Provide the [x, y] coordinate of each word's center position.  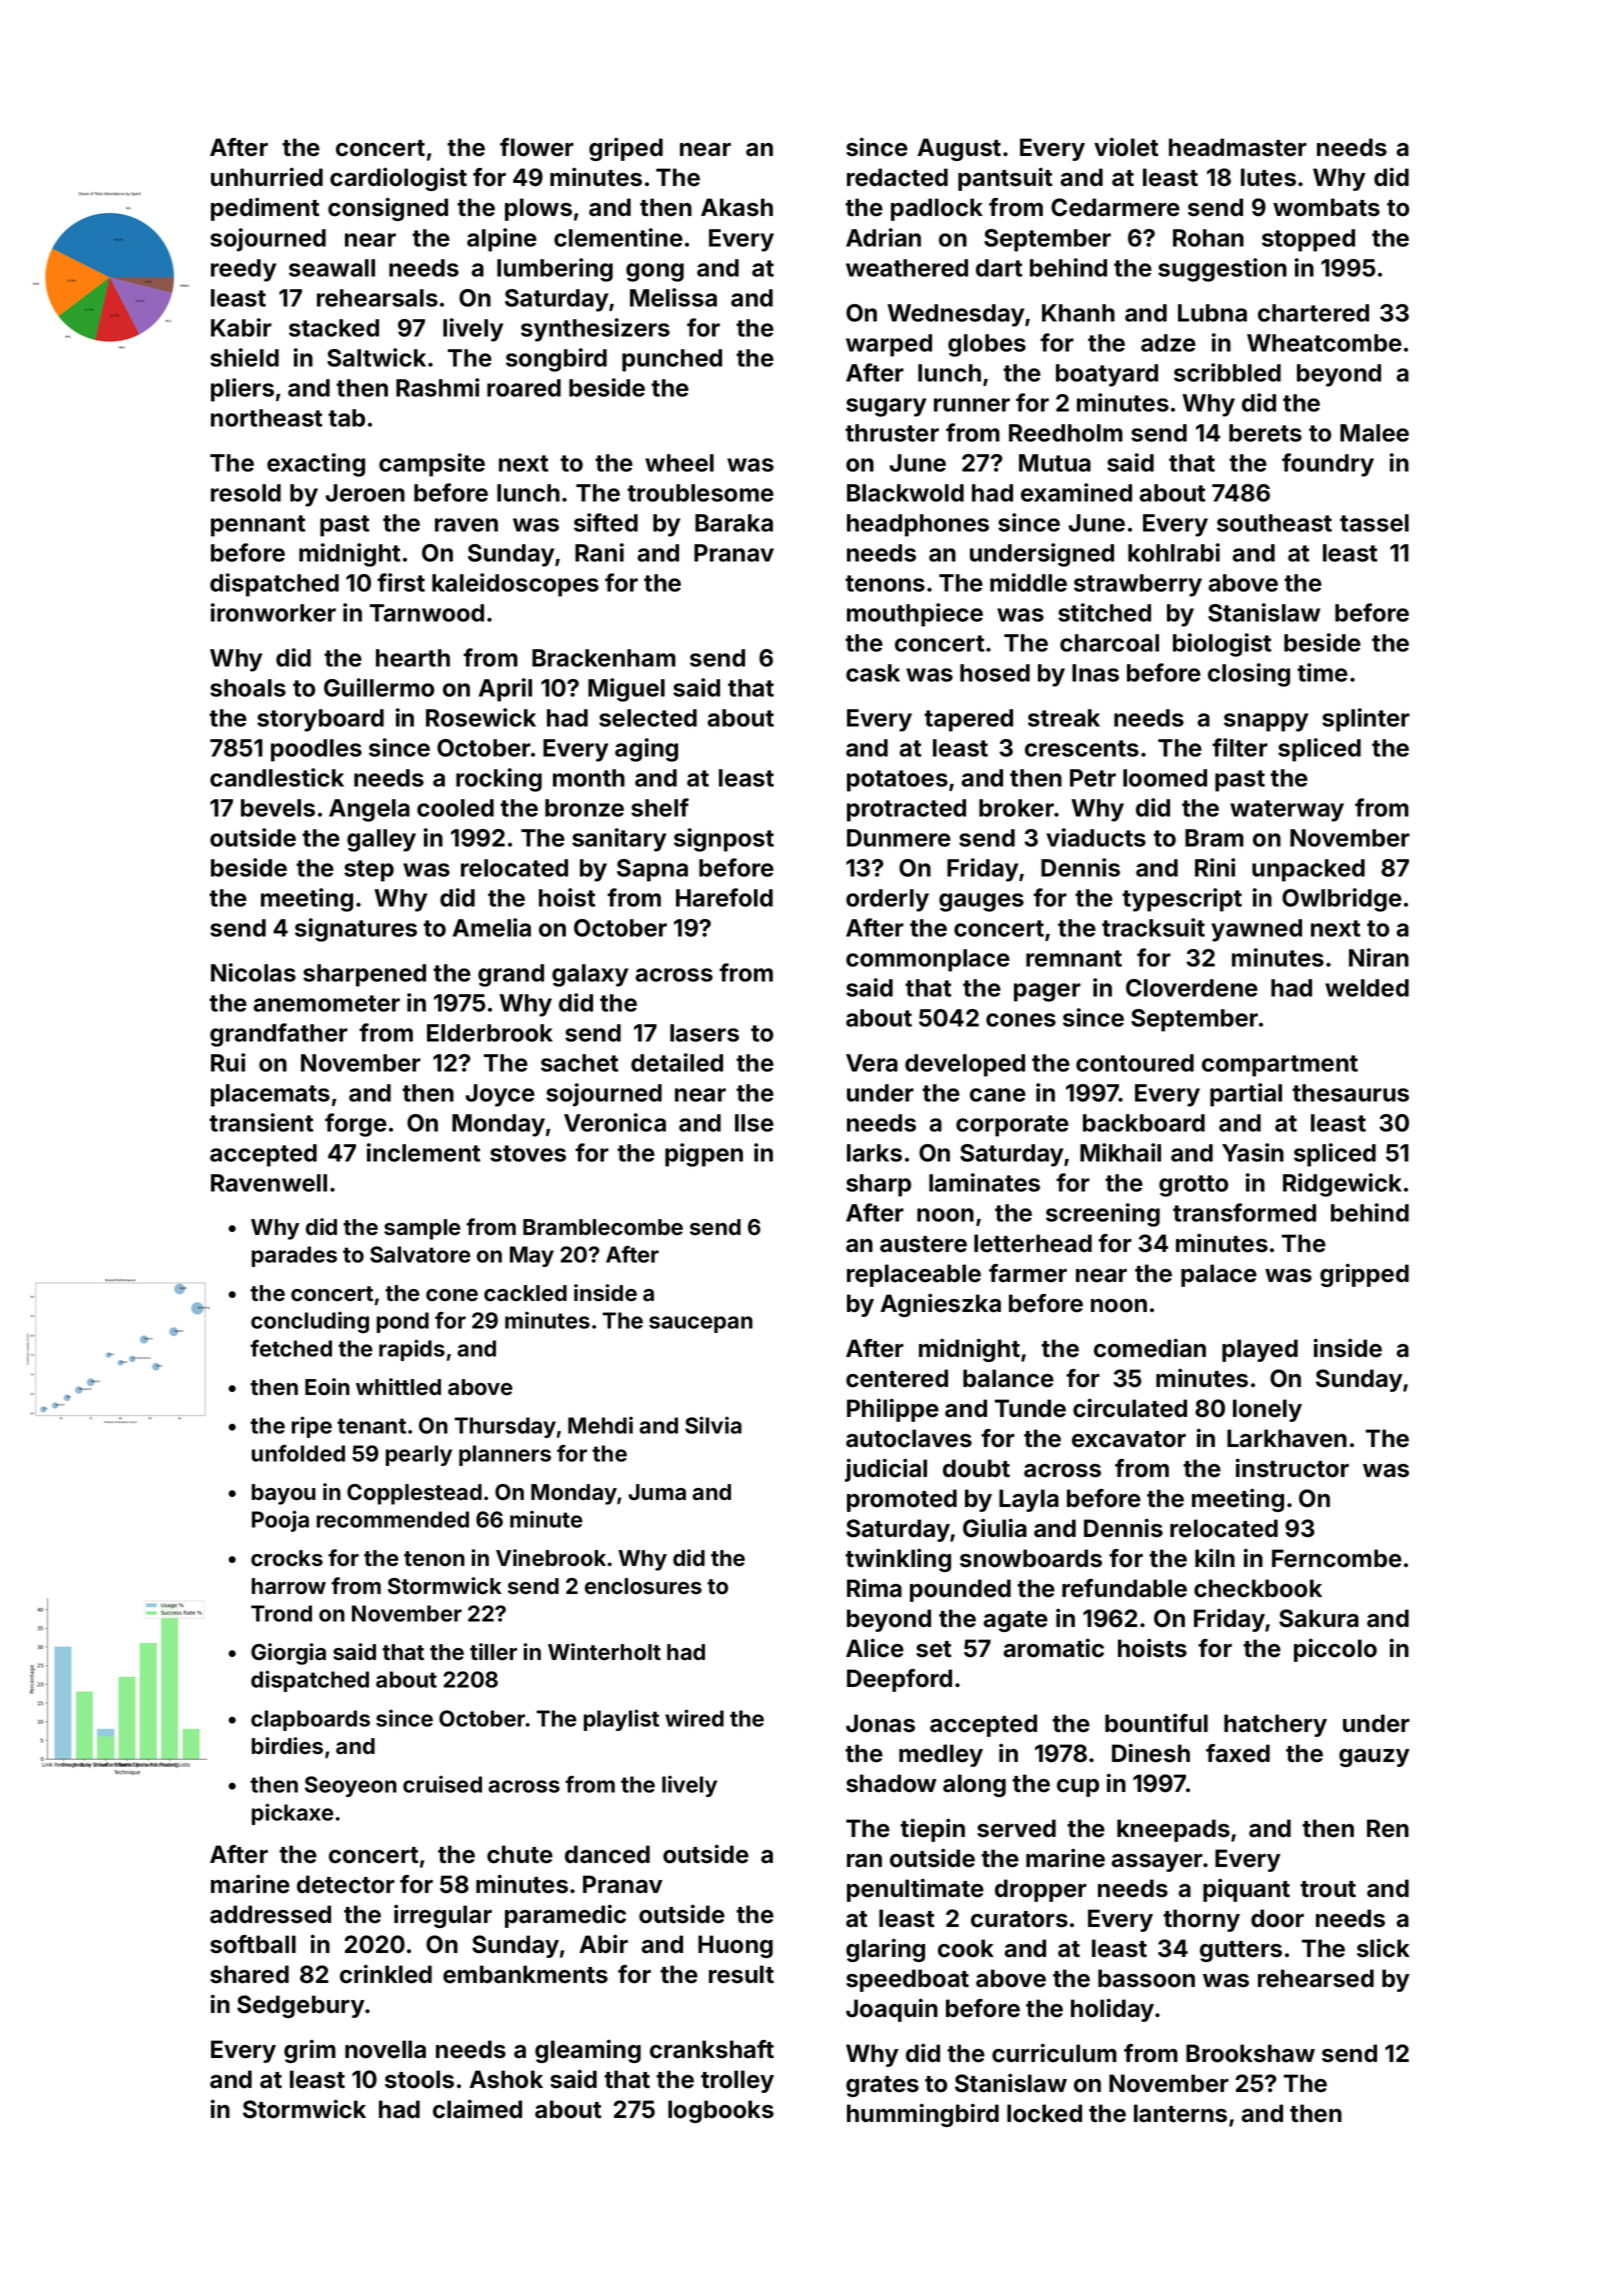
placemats [270, 1095]
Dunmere [899, 838]
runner [972, 405]
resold [246, 493]
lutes [1268, 177]
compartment [1280, 1066]
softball [253, 1944]
